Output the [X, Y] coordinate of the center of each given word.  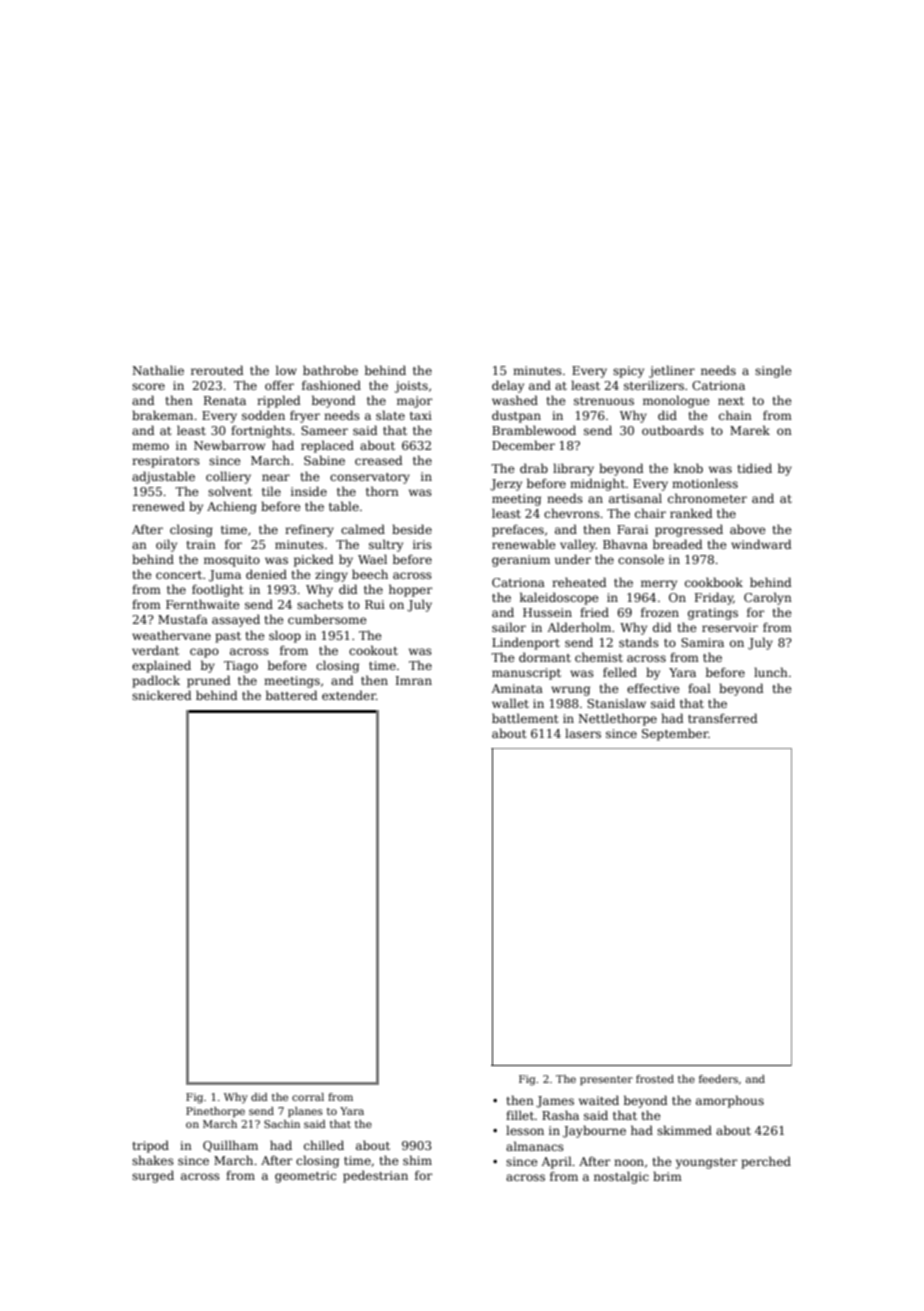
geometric [305, 1177]
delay [508, 386]
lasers [583, 733]
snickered [162, 695]
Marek [750, 430]
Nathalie [158, 370]
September [675, 734]
